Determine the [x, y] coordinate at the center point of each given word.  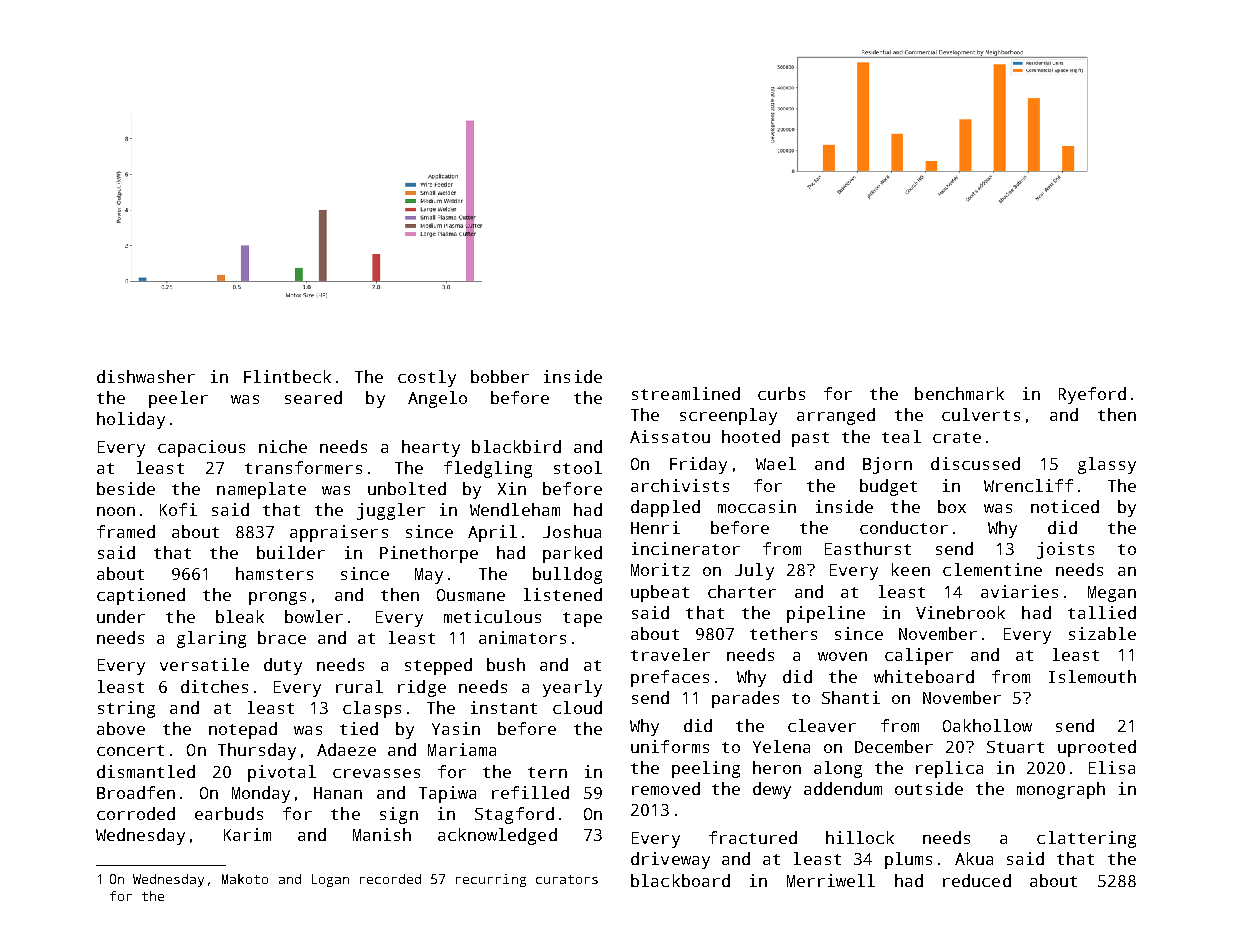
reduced [977, 880]
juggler [391, 511]
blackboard [680, 880]
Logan [330, 880]
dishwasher [146, 376]
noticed [1065, 506]
